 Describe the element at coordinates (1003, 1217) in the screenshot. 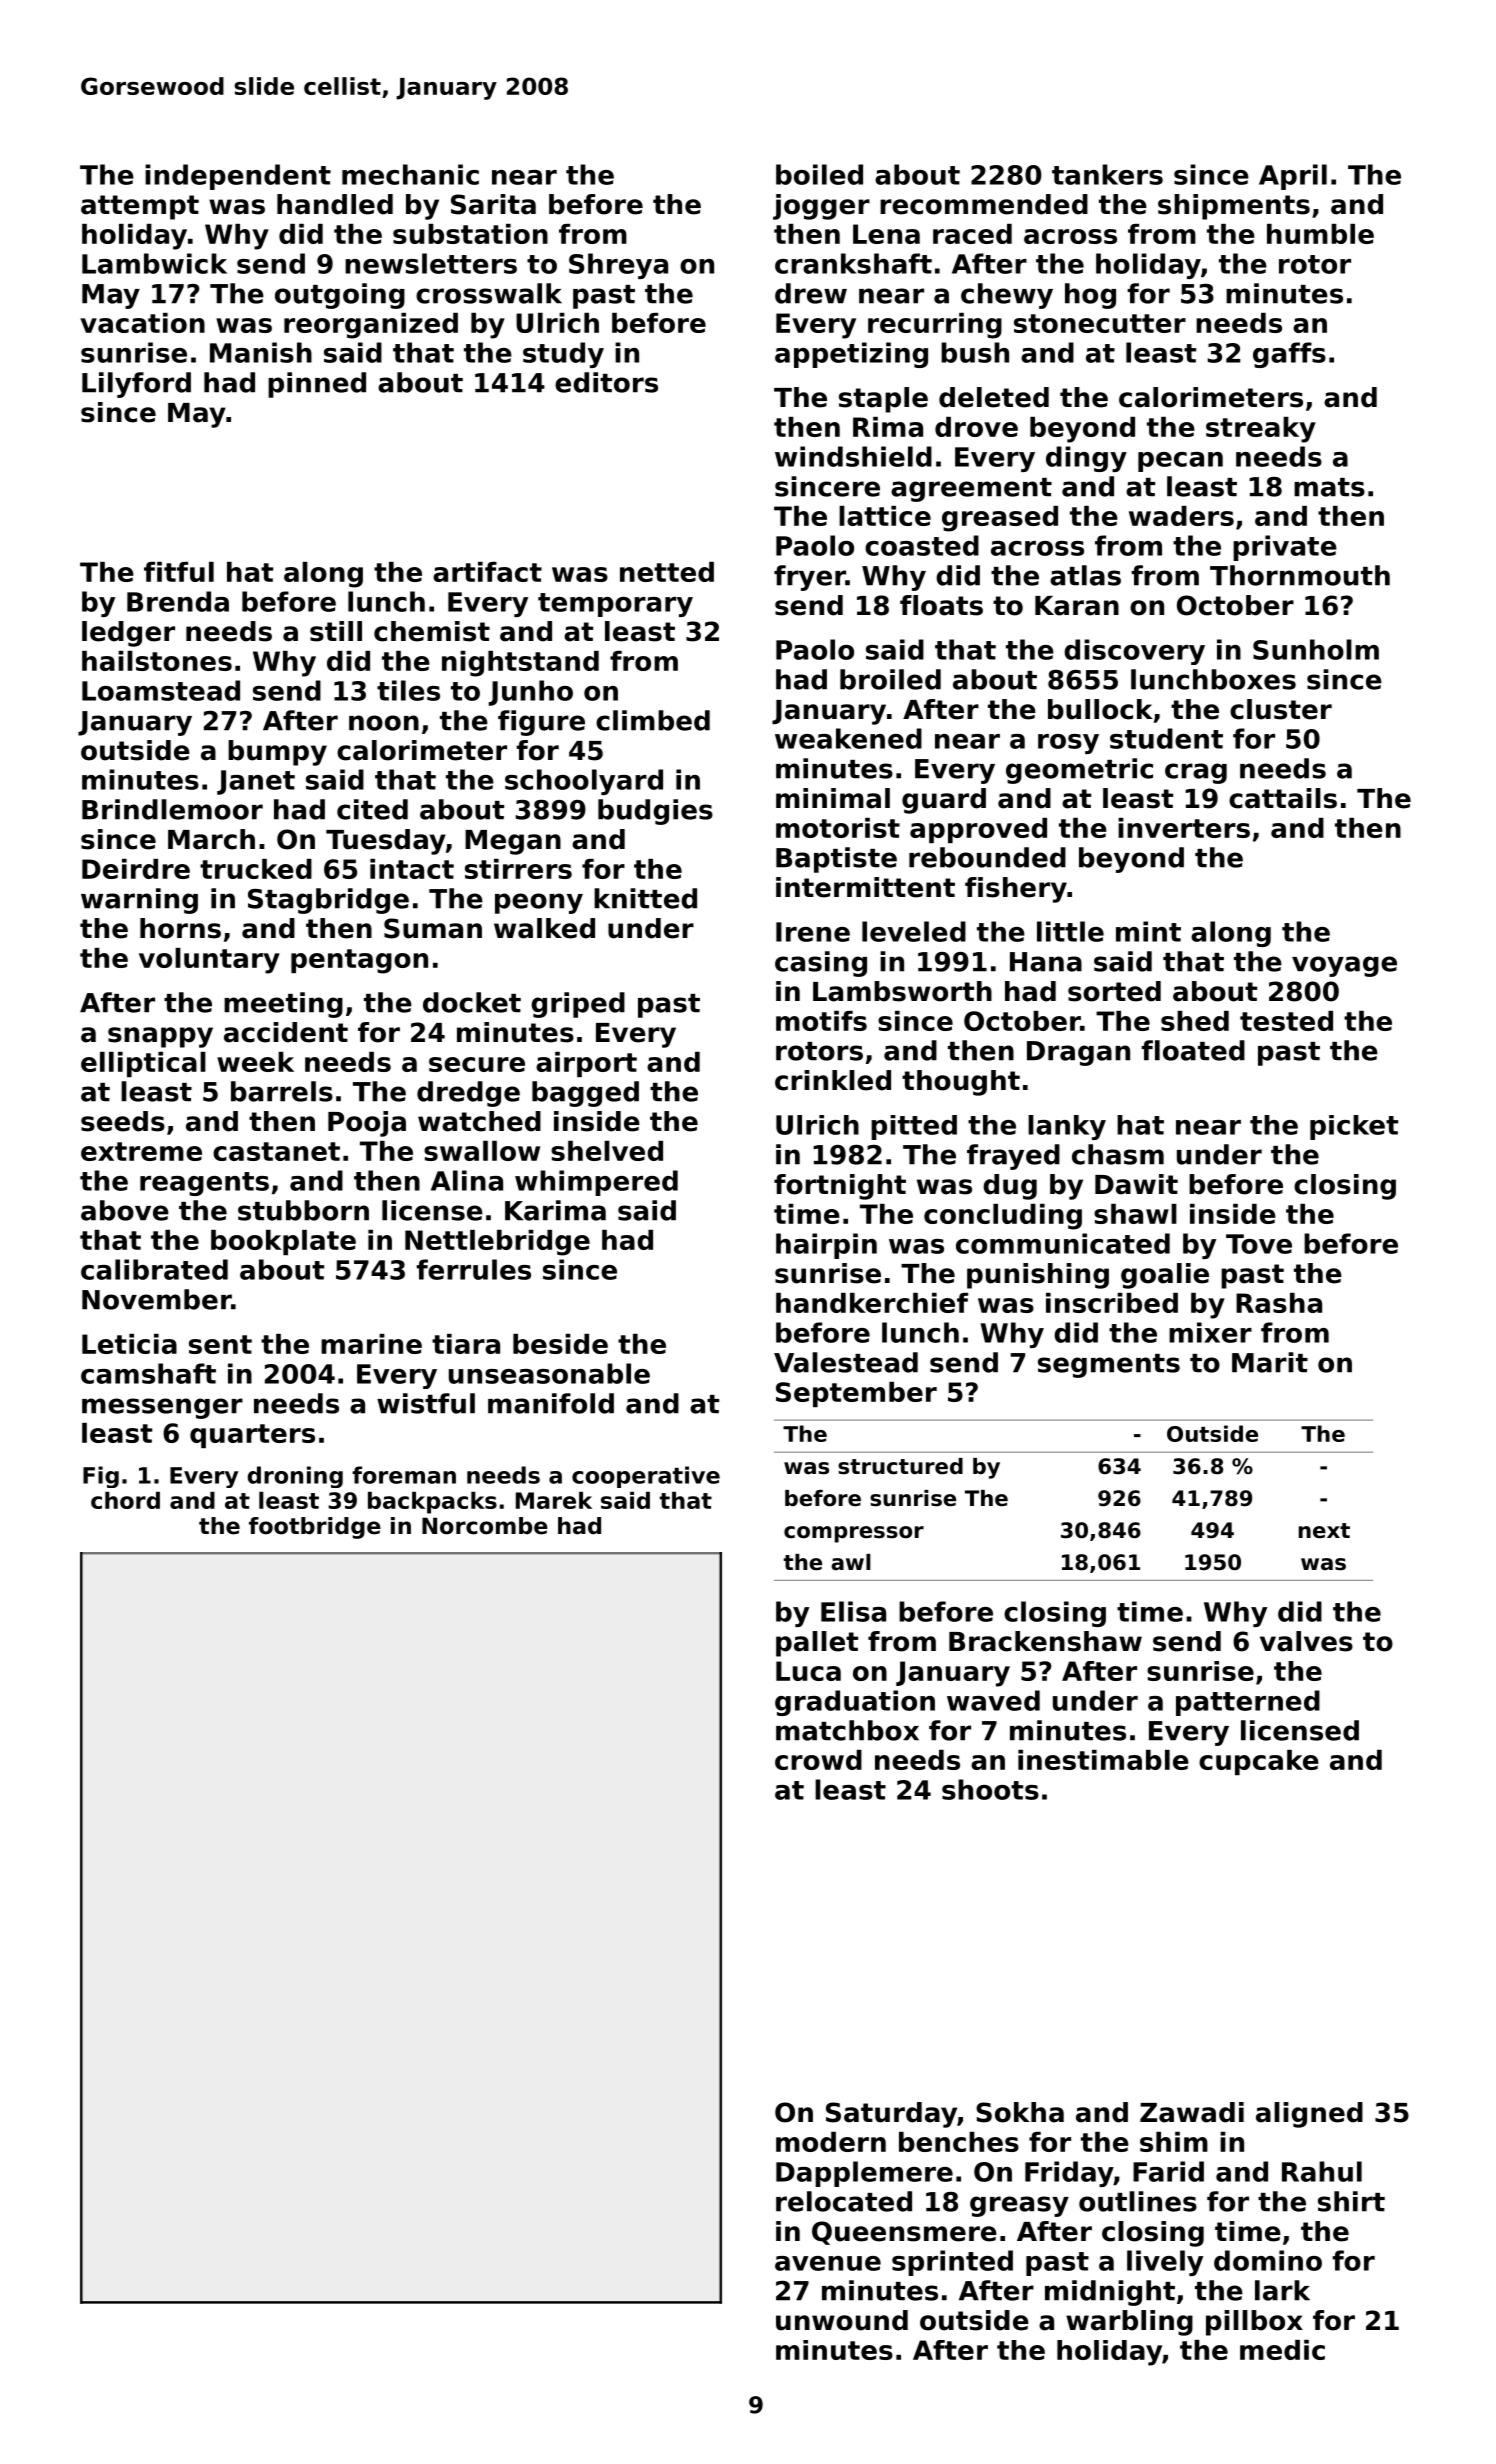

I see `concluding` at that location.
